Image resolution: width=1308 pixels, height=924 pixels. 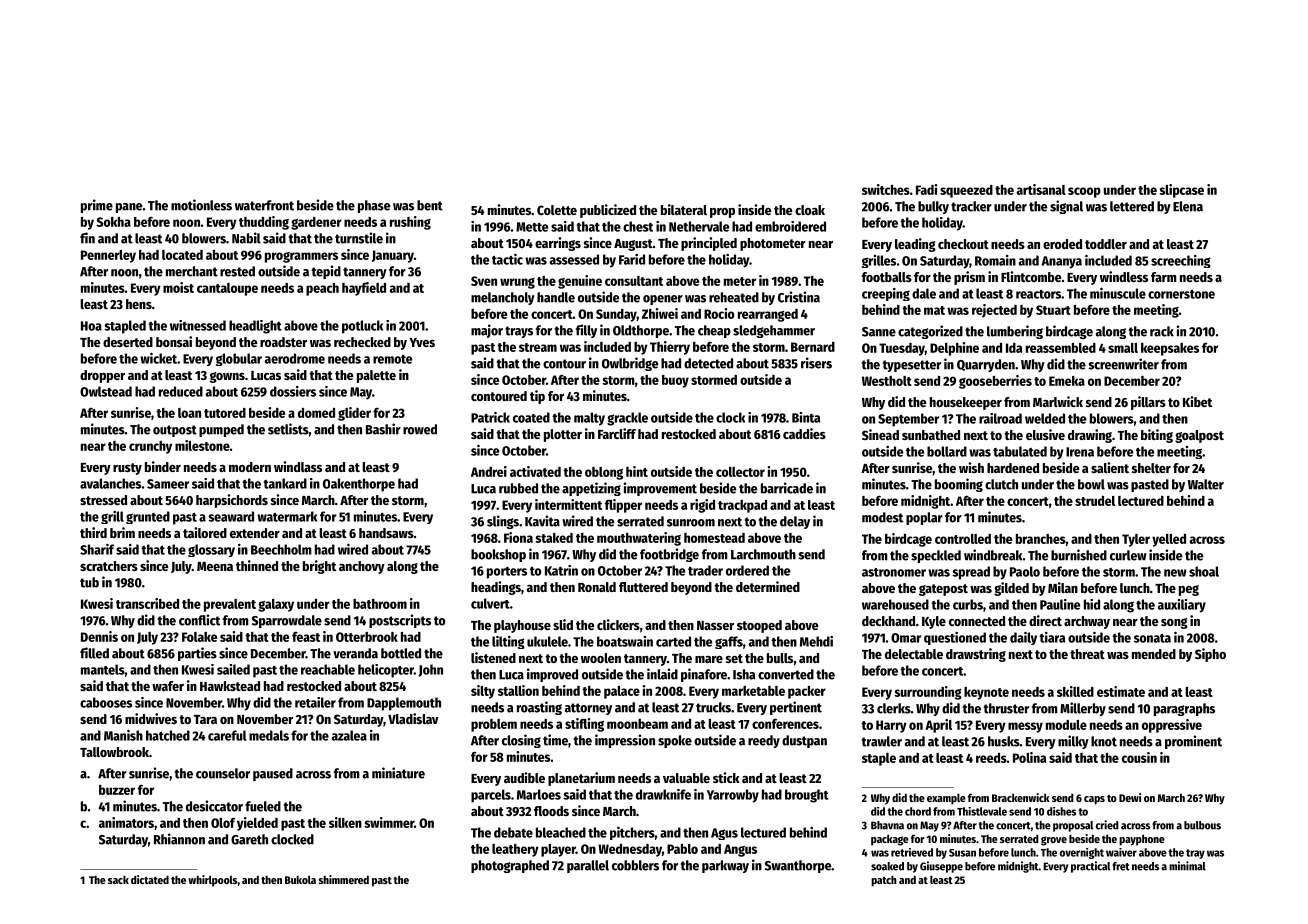 What do you see at coordinates (179, 839) in the screenshot?
I see `Rhiannon` at bounding box center [179, 839].
